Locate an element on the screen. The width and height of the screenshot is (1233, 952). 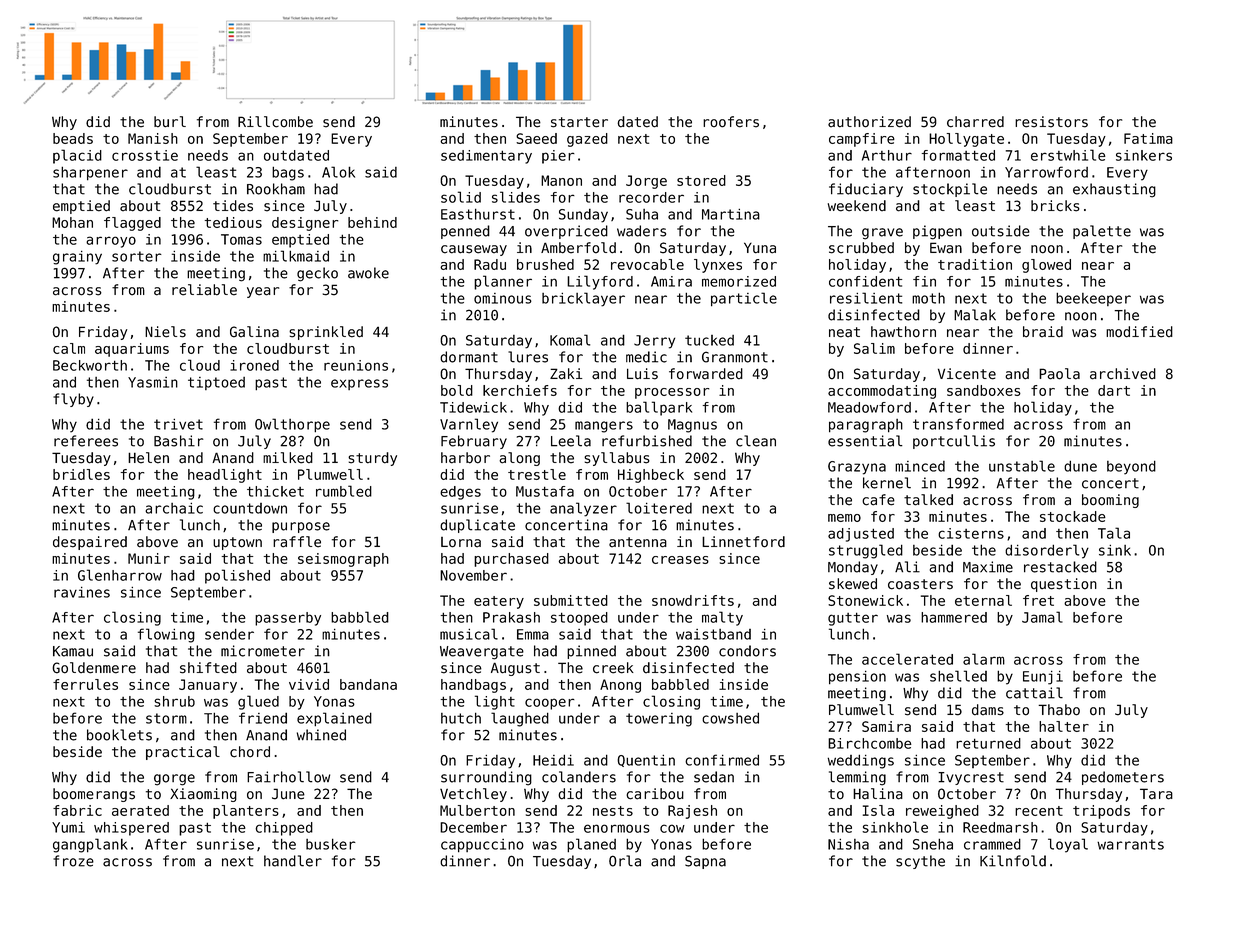
countdown is located at coordinates (250, 508).
